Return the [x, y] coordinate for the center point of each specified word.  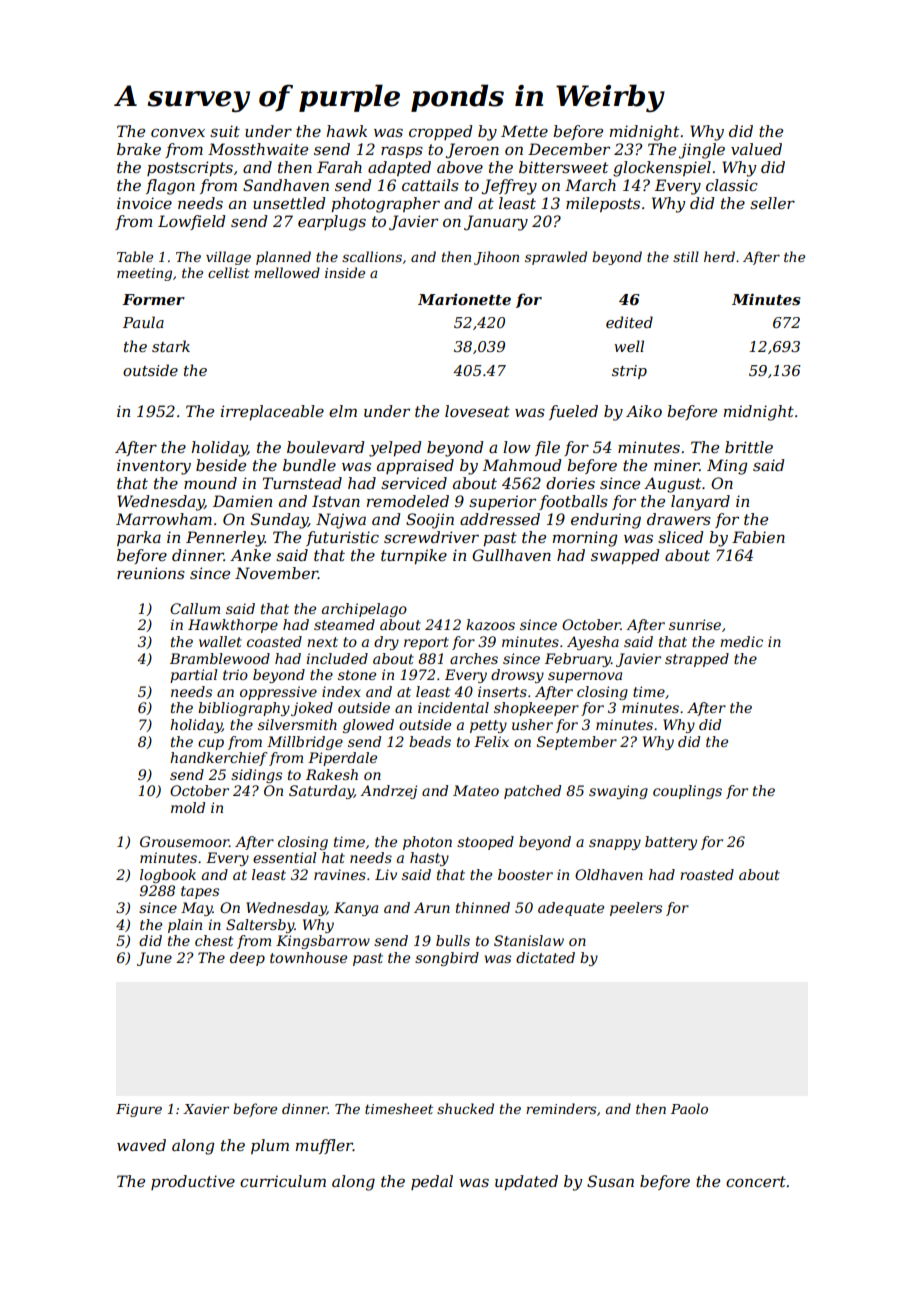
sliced [680, 537]
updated [526, 1182]
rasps [402, 152]
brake [139, 149]
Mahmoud [522, 465]
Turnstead [302, 483]
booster [525, 874]
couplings [687, 792]
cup [211, 744]
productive [193, 1182]
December [569, 149]
